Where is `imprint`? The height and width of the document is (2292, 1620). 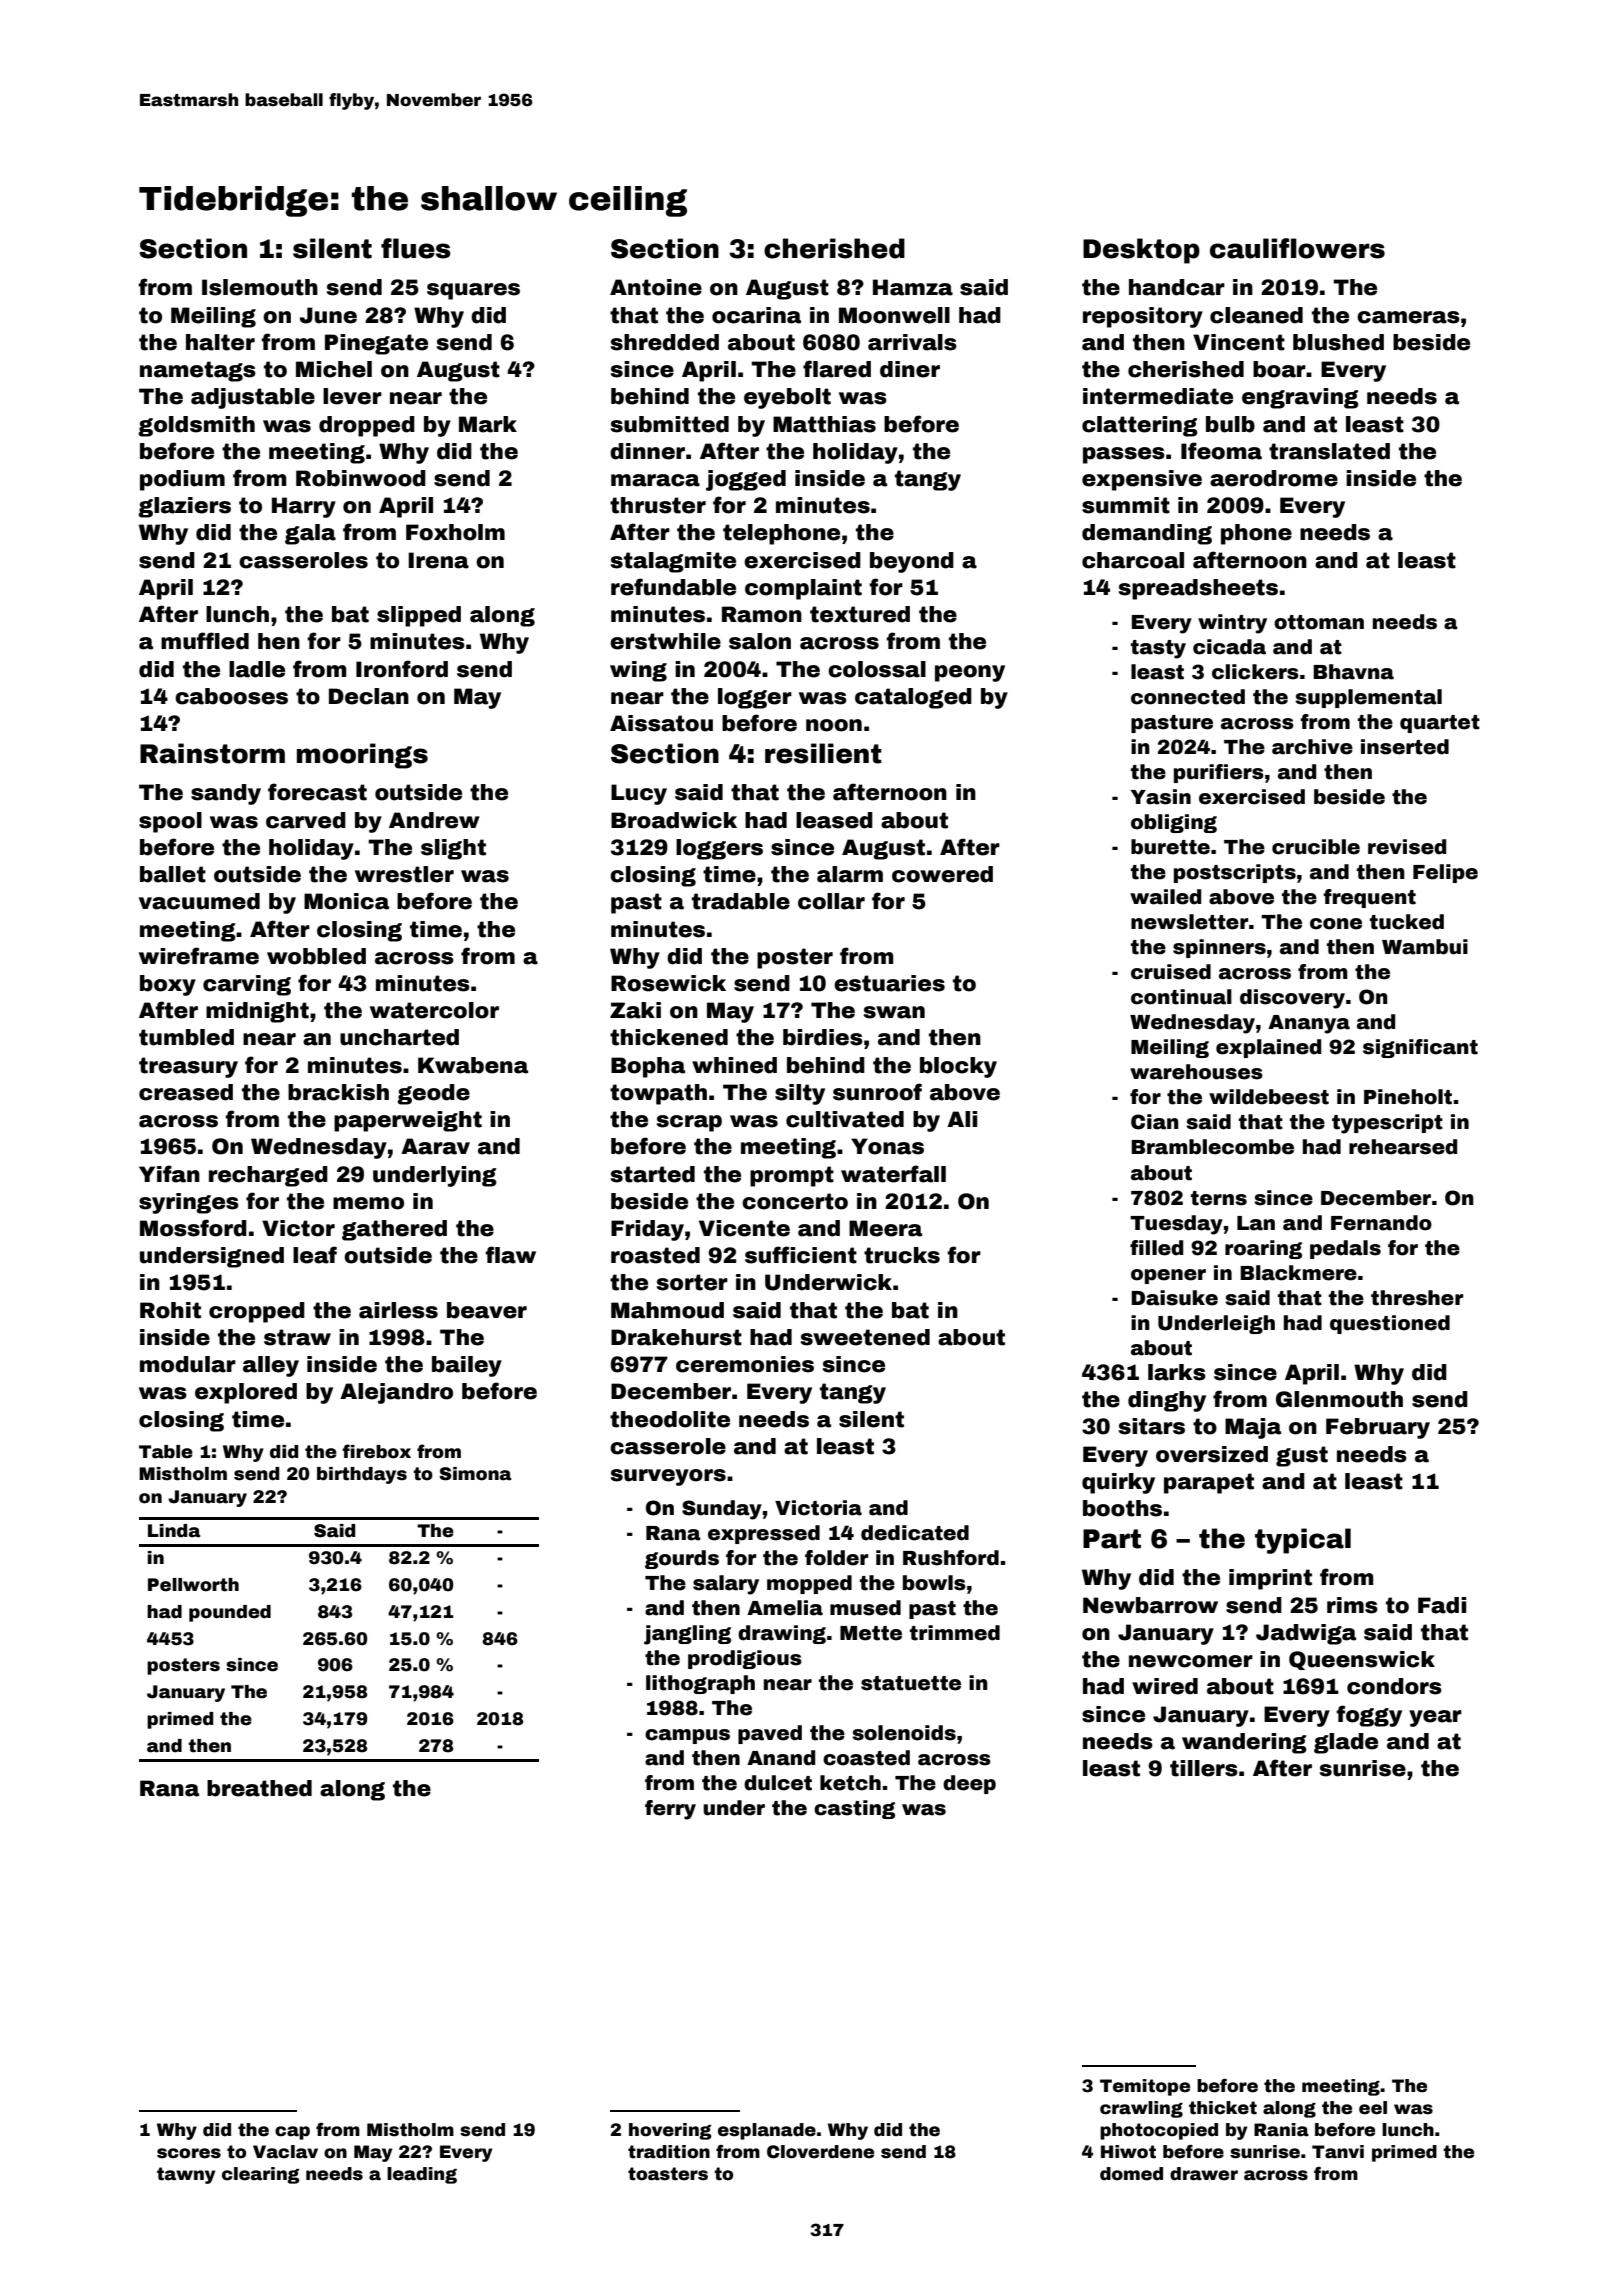 imprint is located at coordinates (1270, 1579).
